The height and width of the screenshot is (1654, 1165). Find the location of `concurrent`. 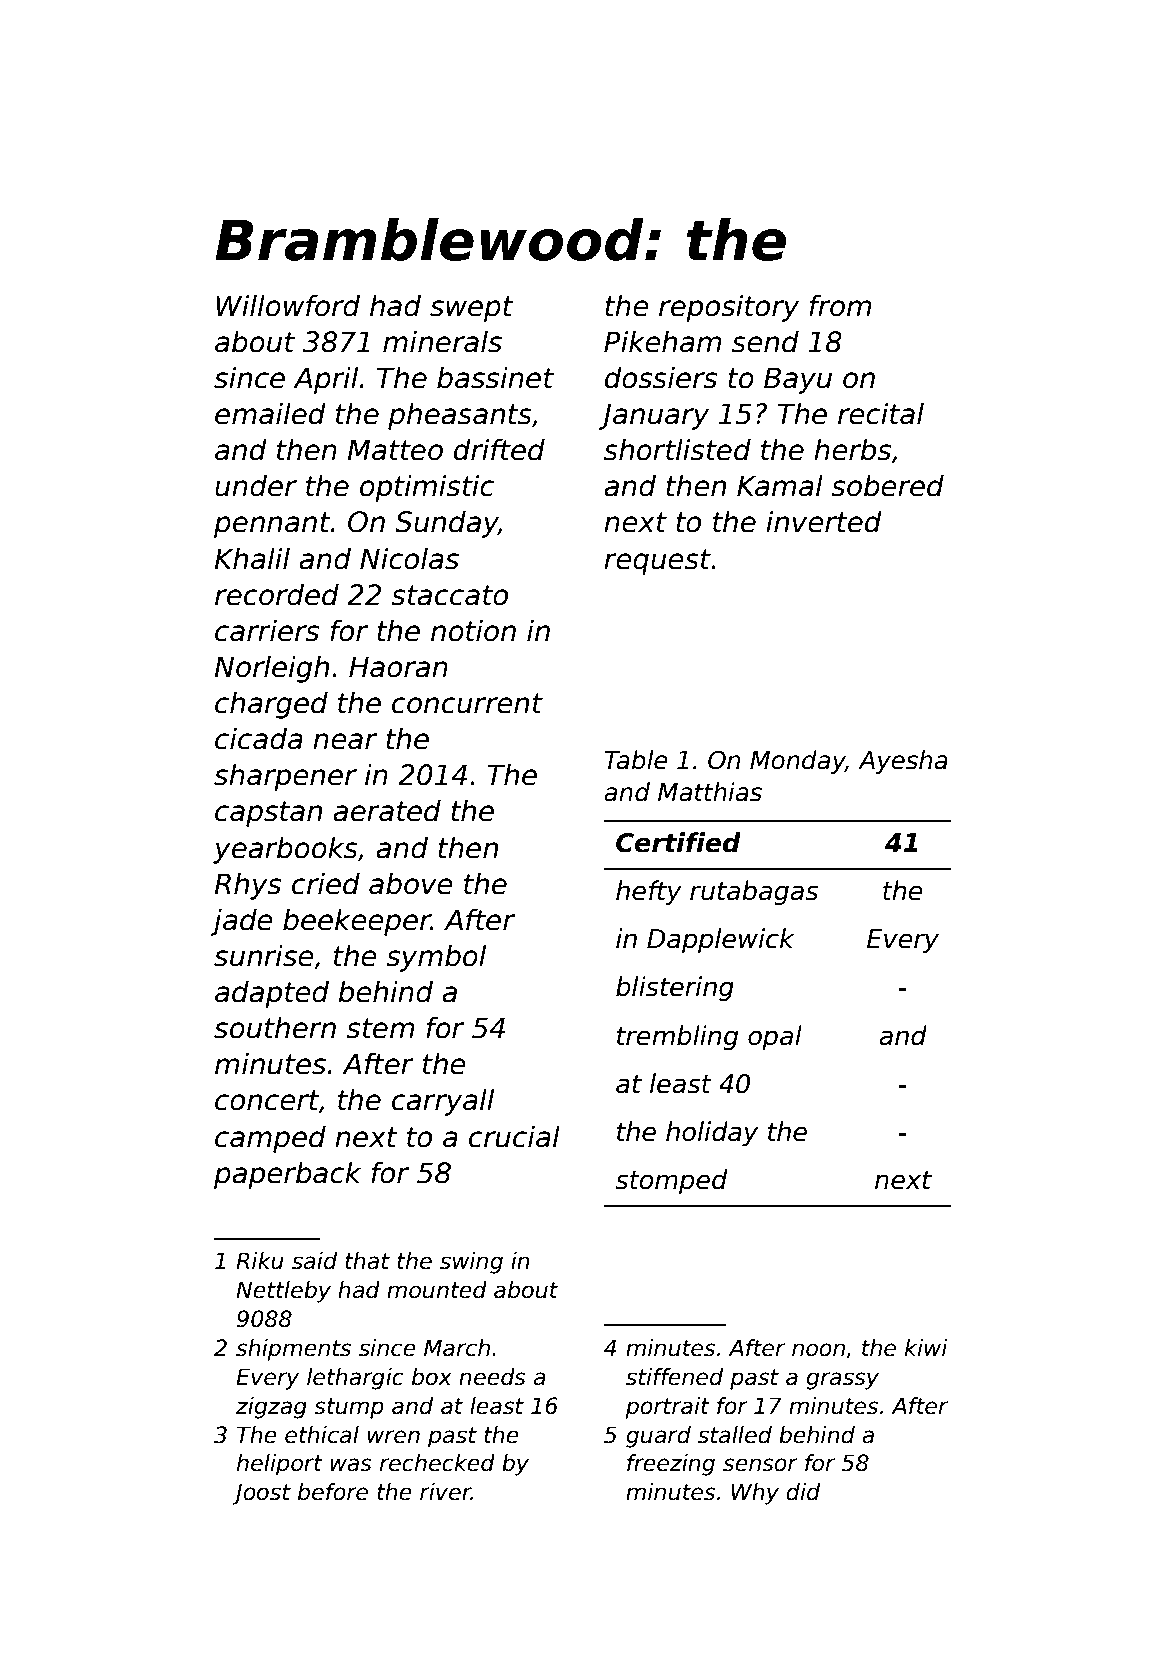

concurrent is located at coordinates (467, 703).
